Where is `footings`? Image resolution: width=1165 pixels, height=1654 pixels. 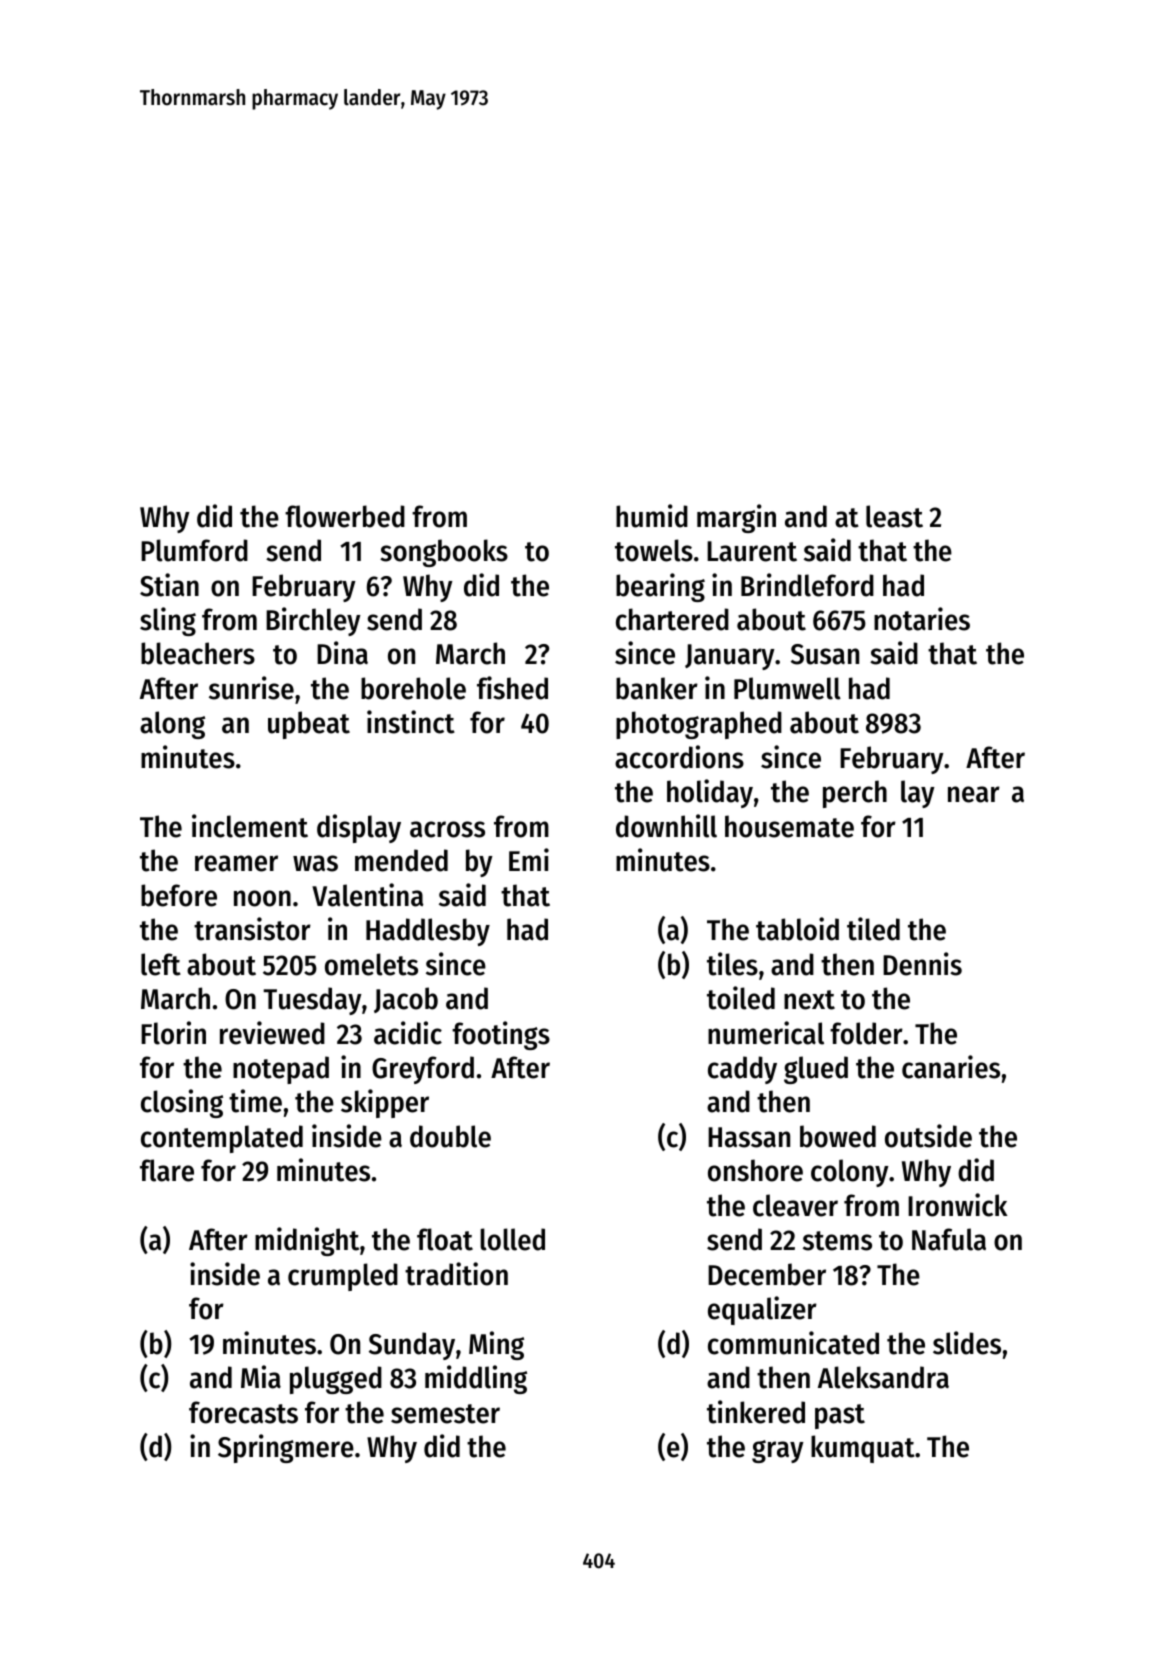 footings is located at coordinates (501, 1035).
